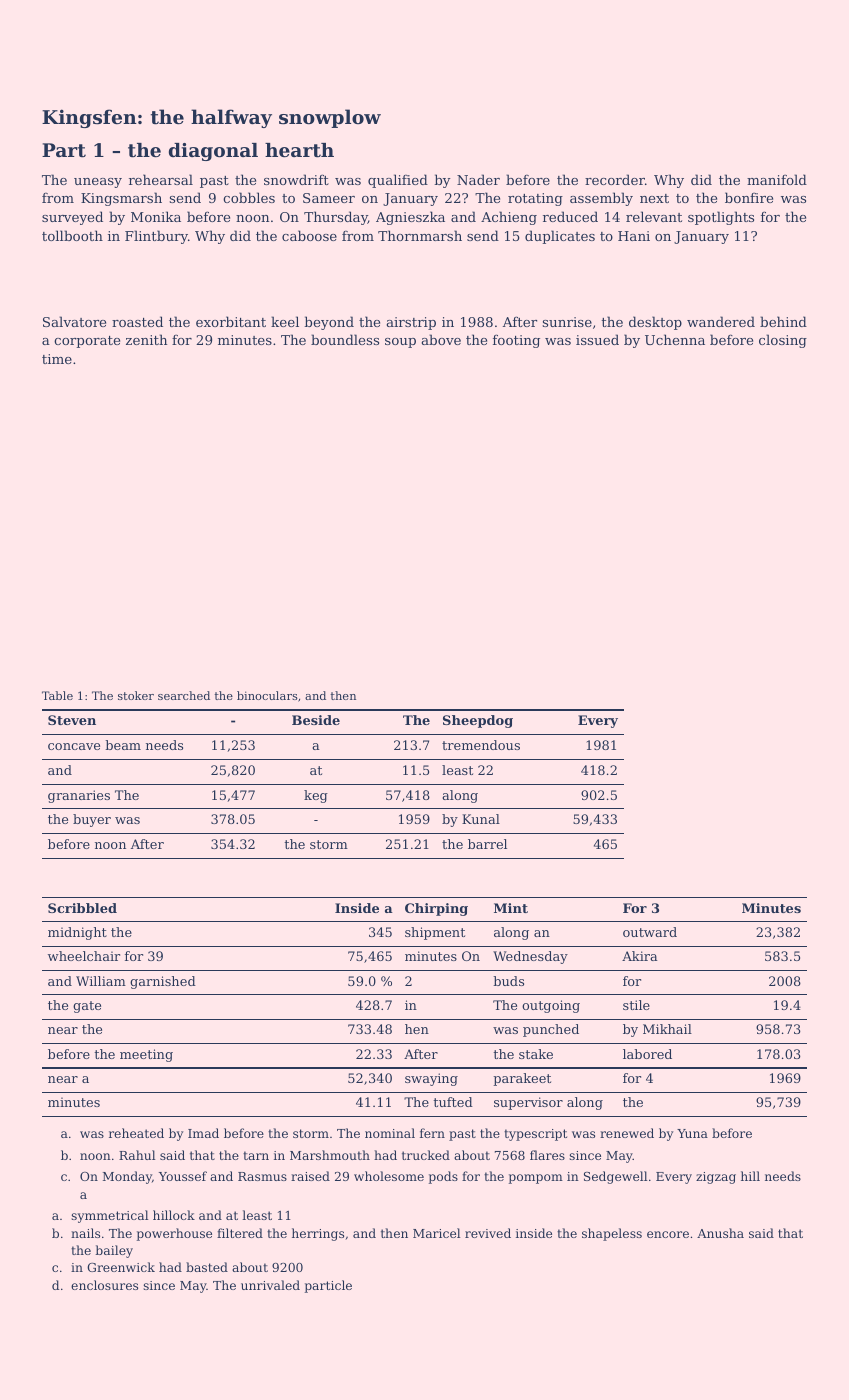  What do you see at coordinates (207, 1267) in the screenshot?
I see `basted` at bounding box center [207, 1267].
